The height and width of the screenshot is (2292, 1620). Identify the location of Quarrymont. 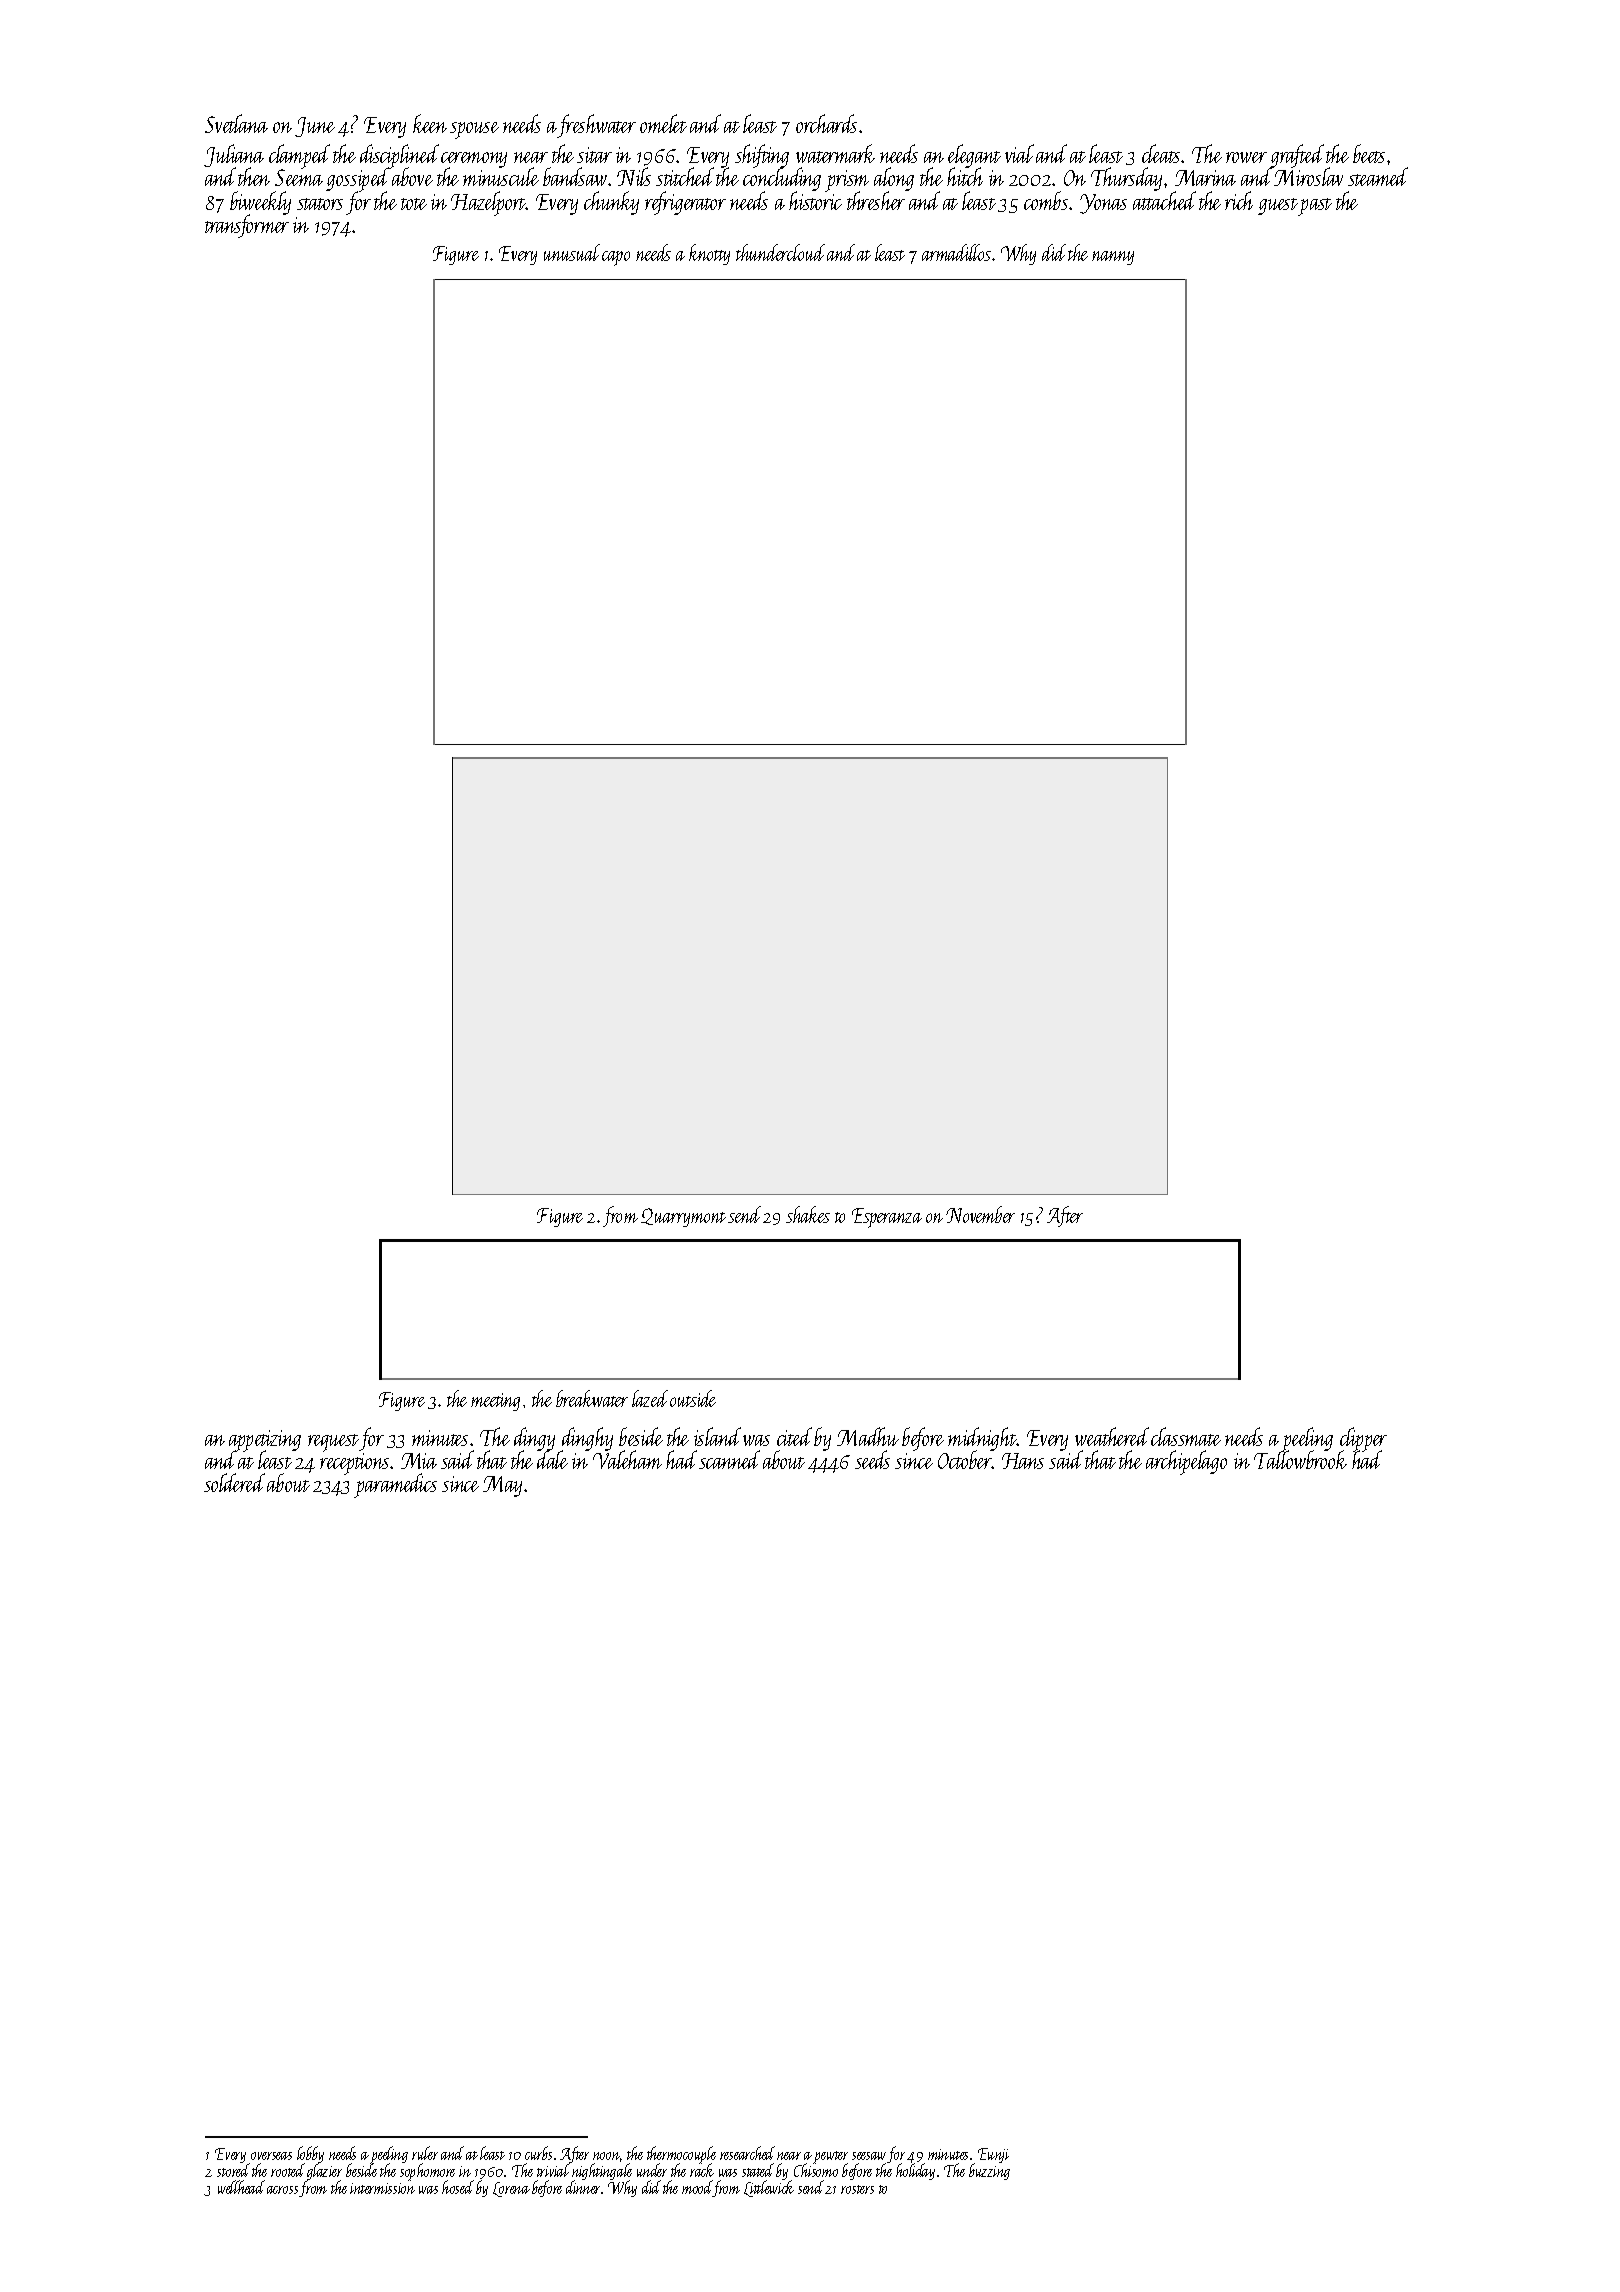
(683, 1217).
